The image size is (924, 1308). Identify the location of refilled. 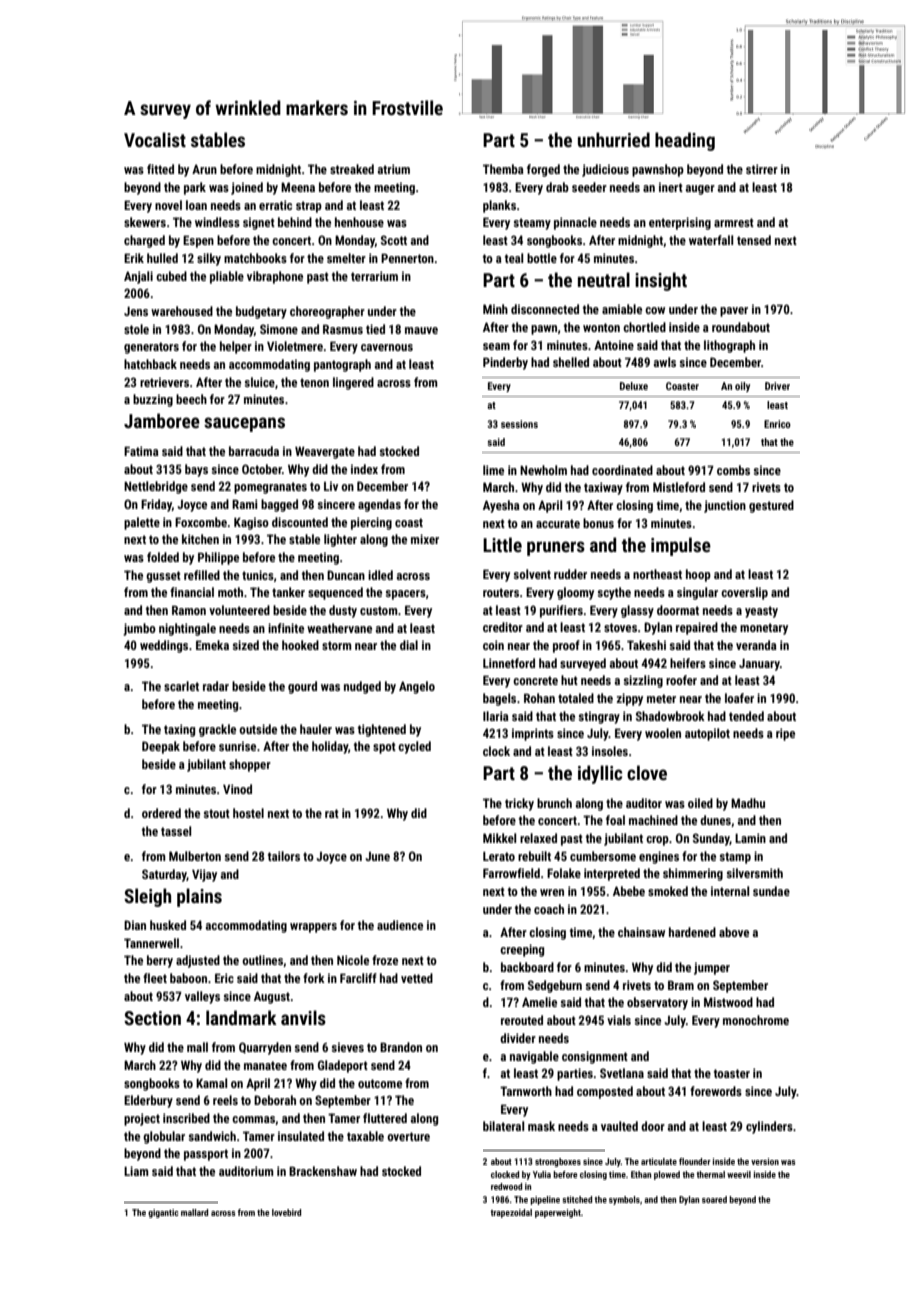
(202, 575).
